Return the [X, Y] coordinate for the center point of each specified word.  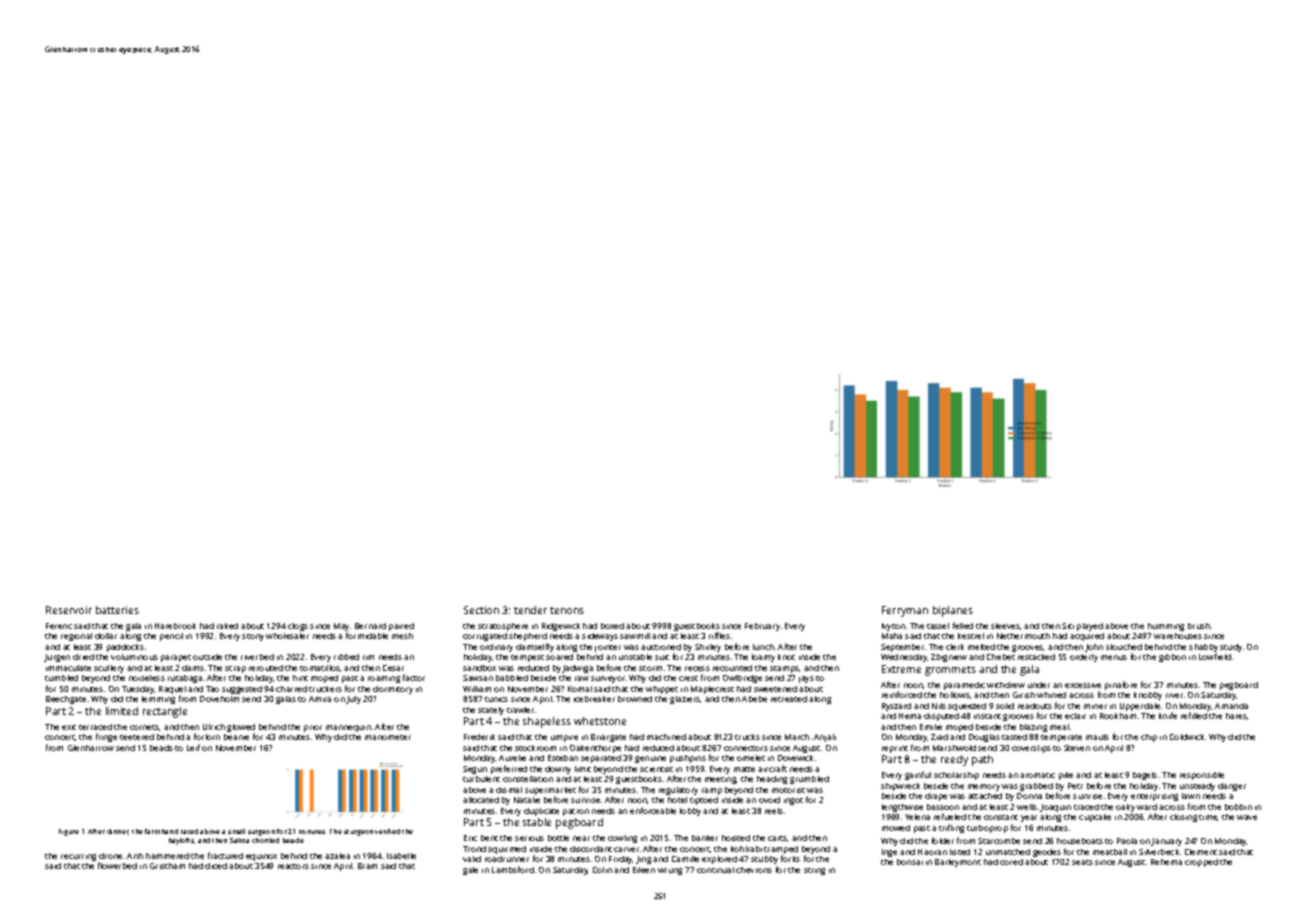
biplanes [953, 611]
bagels [1145, 776]
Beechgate [66, 700]
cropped [1201, 863]
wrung [670, 871]
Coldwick [1187, 737]
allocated [481, 800]
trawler [520, 710]
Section [481, 610]
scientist [656, 769]
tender [530, 610]
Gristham [167, 866]
